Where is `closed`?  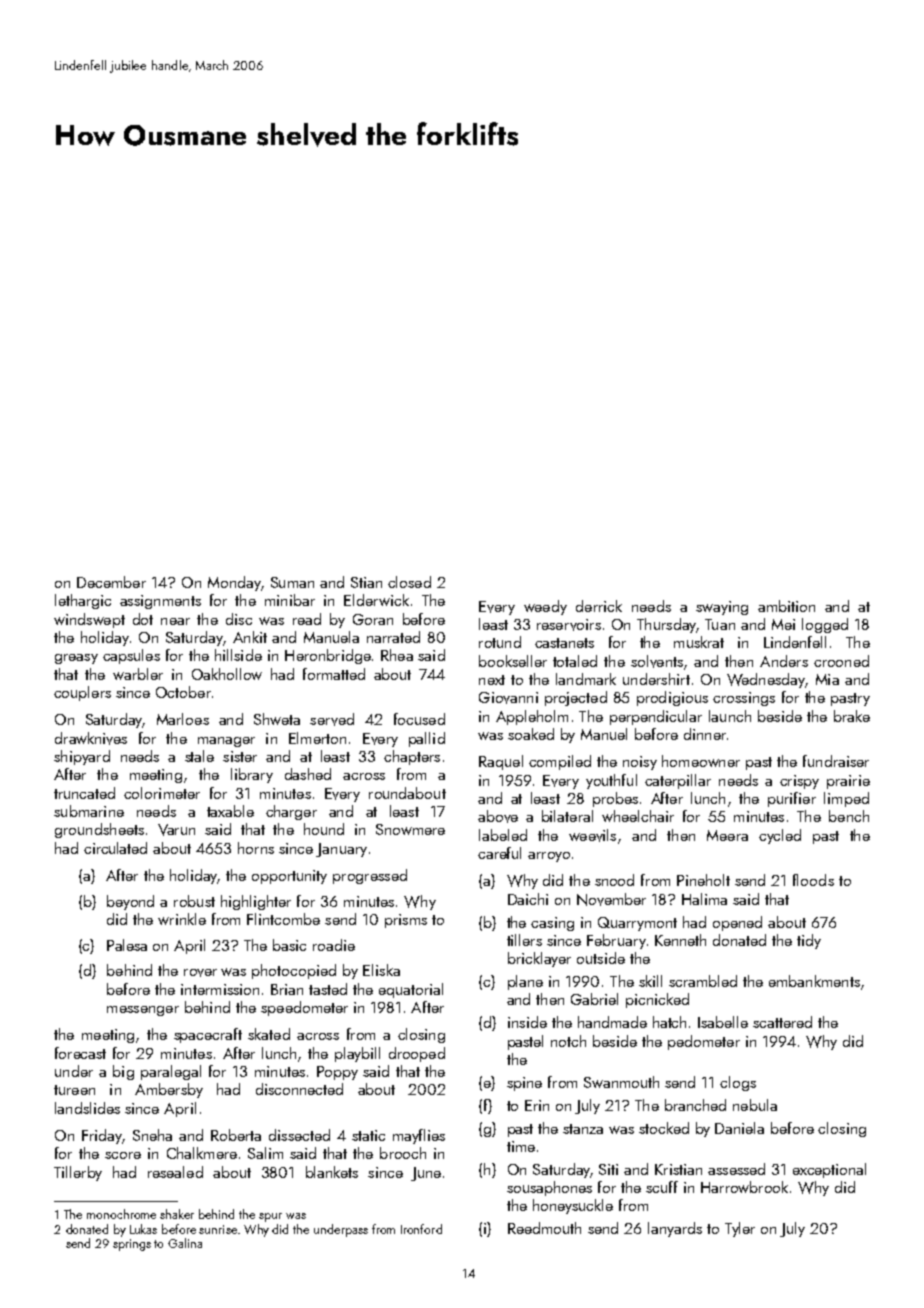 closed is located at coordinates (409, 582).
